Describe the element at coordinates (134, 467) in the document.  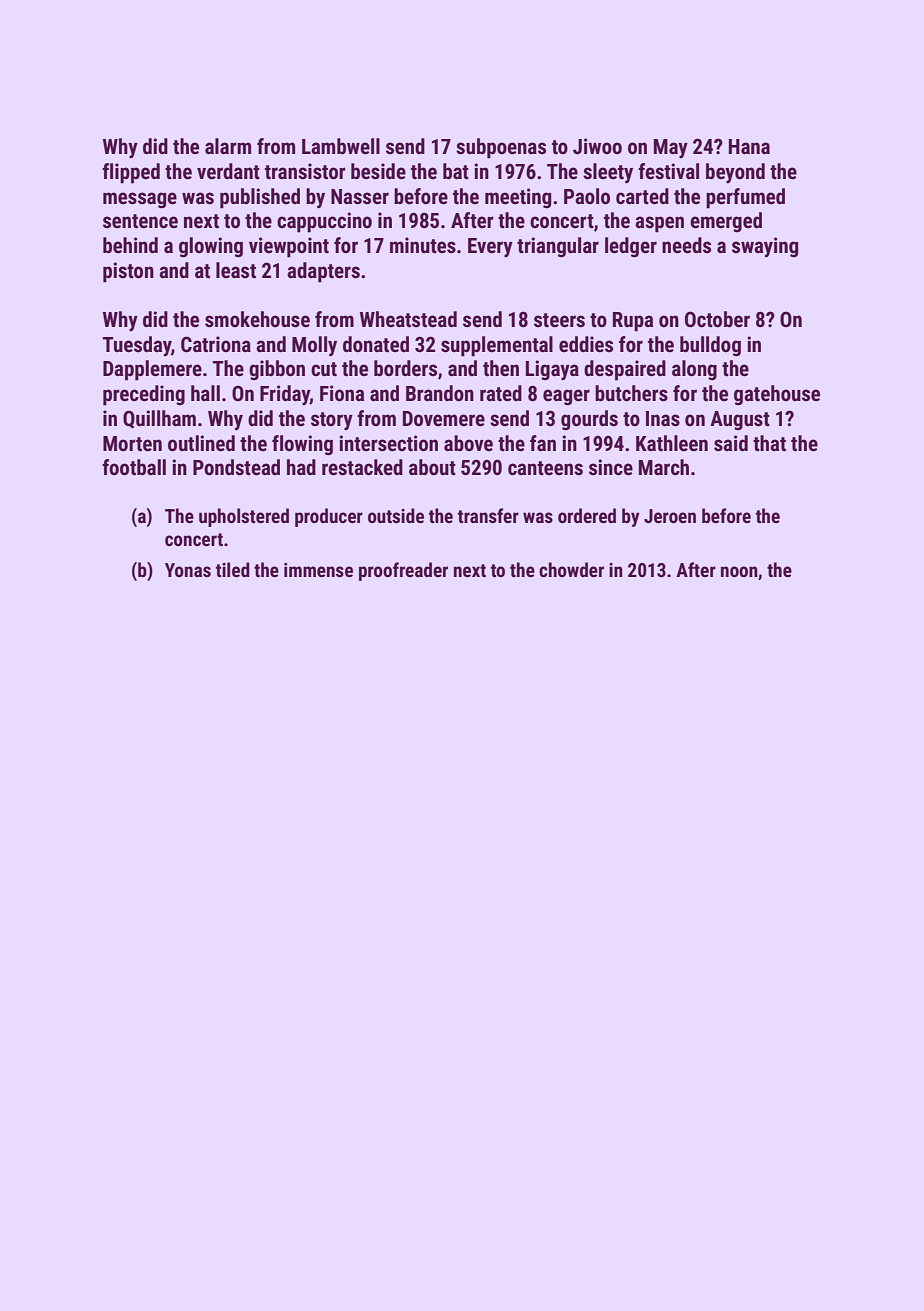
I see `football` at that location.
